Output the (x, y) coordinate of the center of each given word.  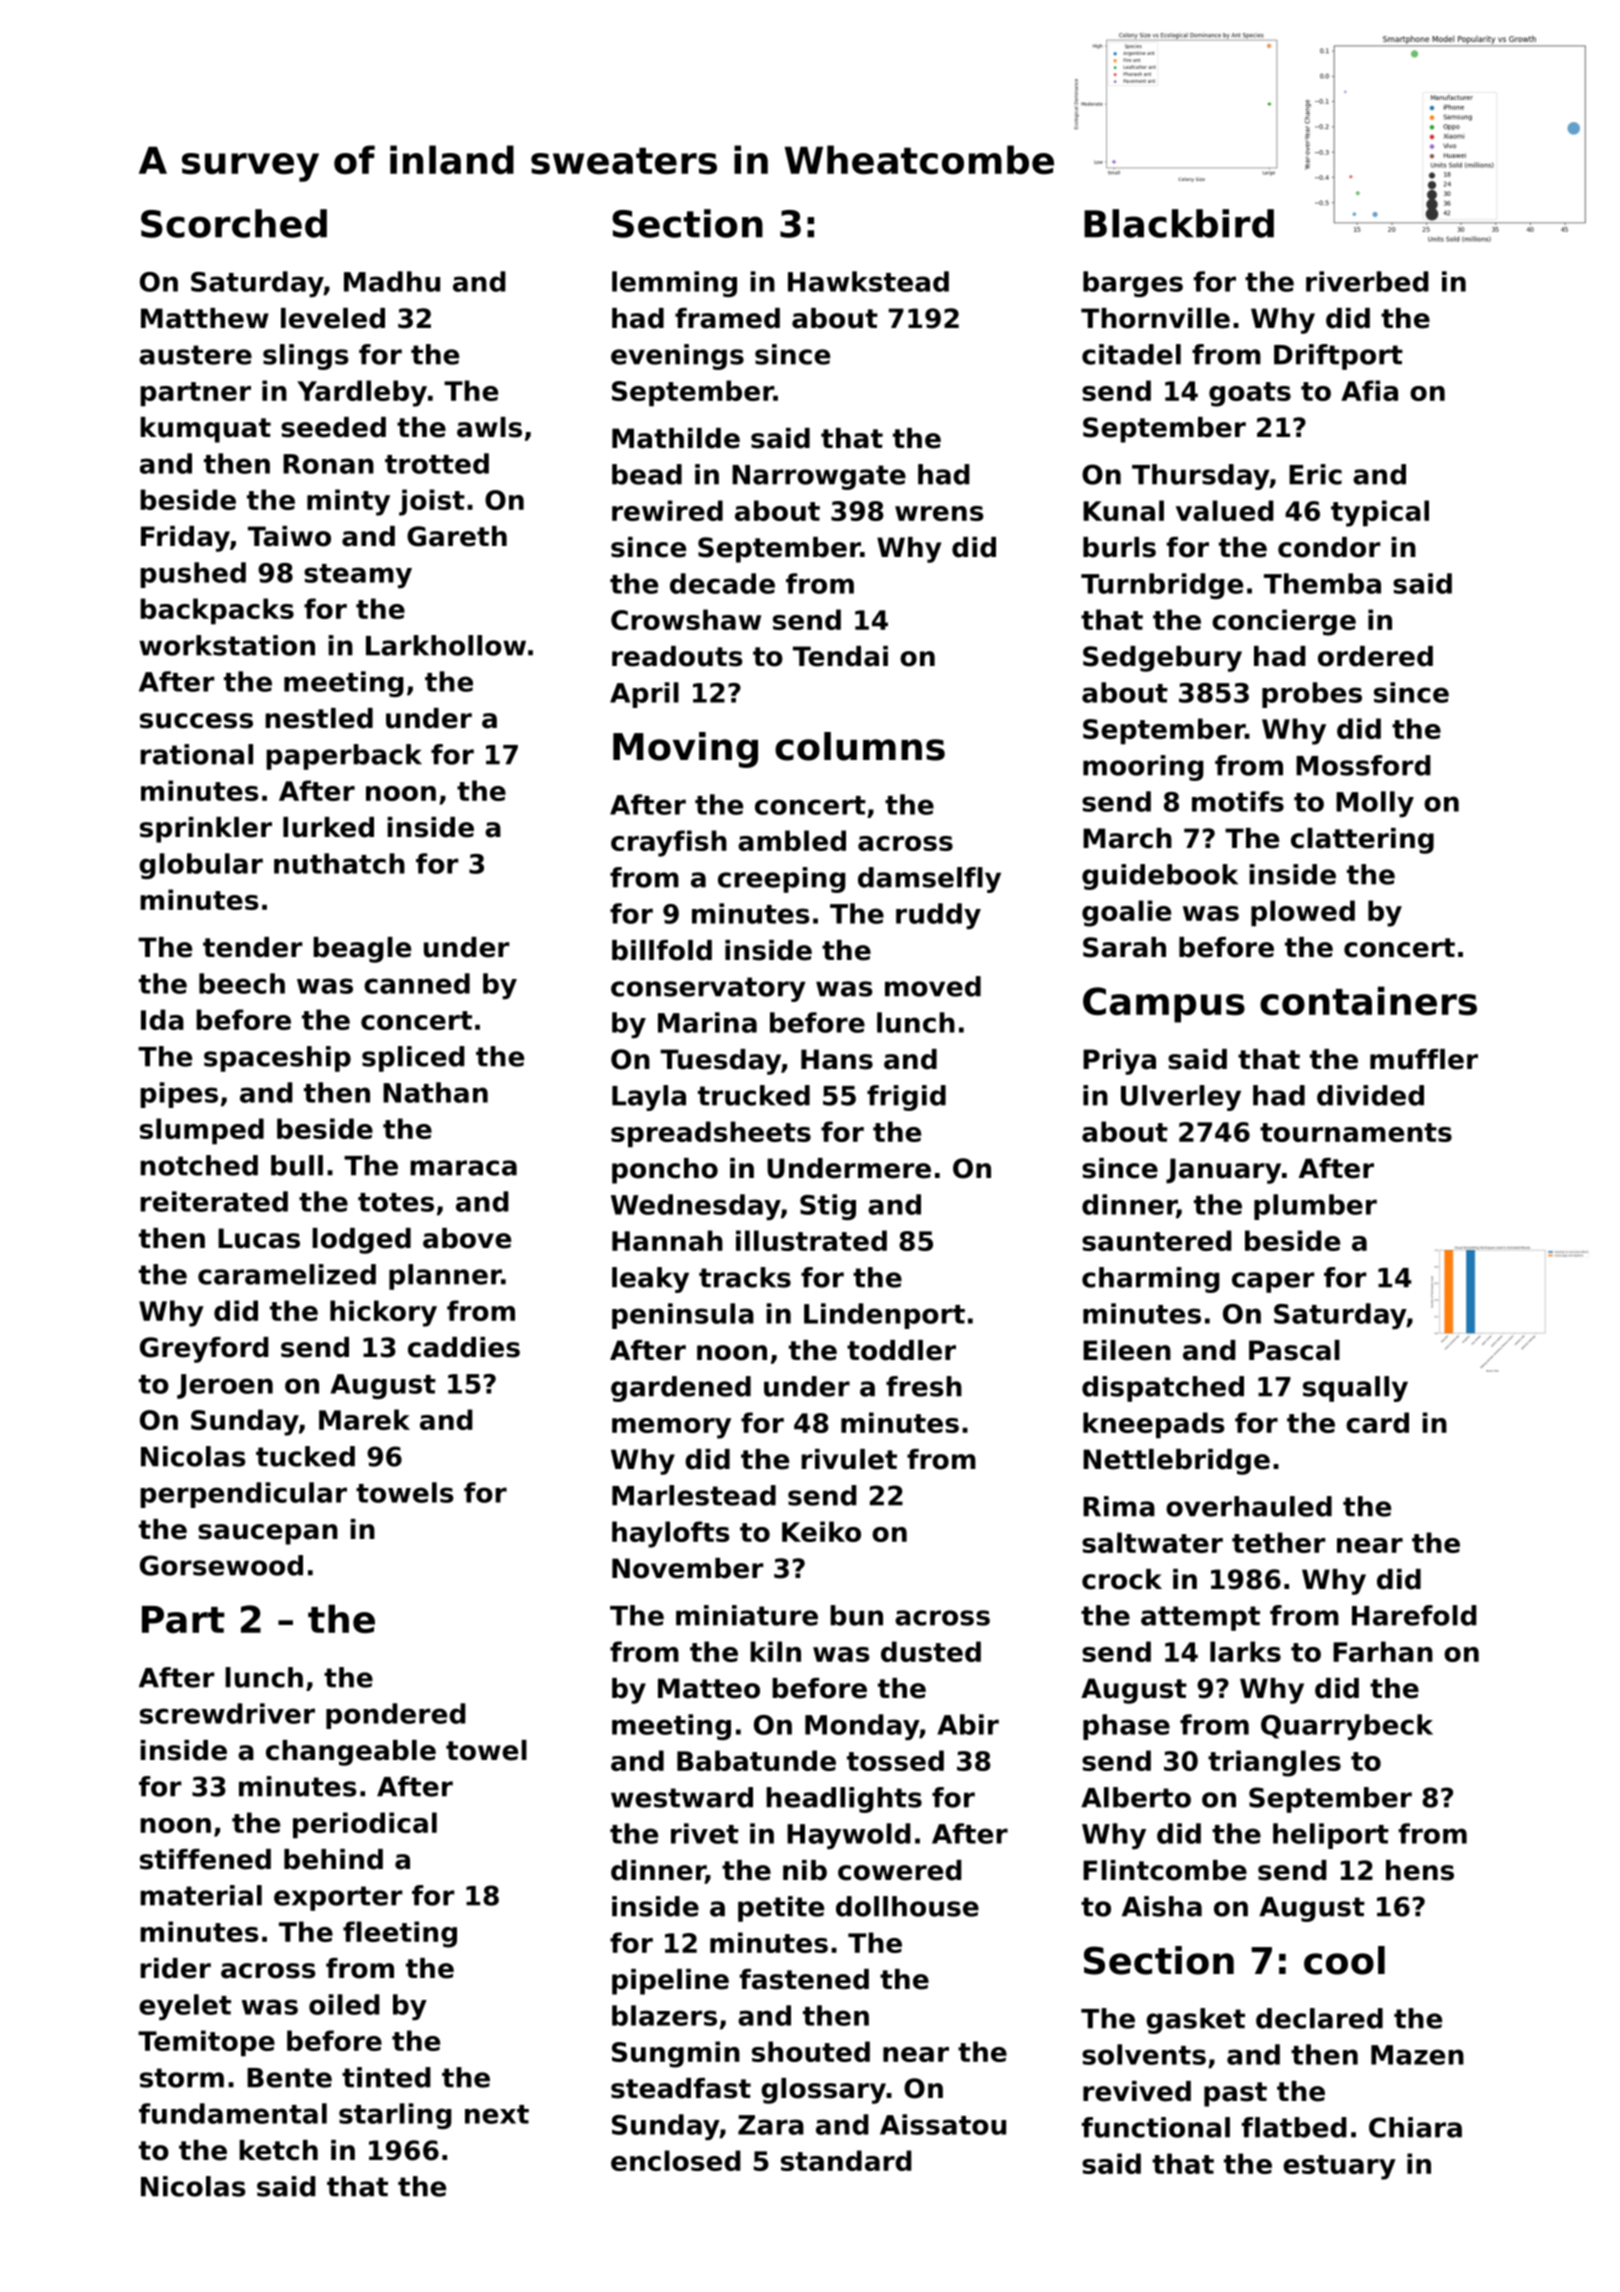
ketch (278, 2150)
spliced (413, 1059)
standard (846, 2160)
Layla (649, 1098)
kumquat (205, 430)
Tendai (840, 656)
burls (1119, 547)
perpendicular (243, 1495)
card (1377, 1422)
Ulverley (1181, 1098)
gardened (681, 1389)
